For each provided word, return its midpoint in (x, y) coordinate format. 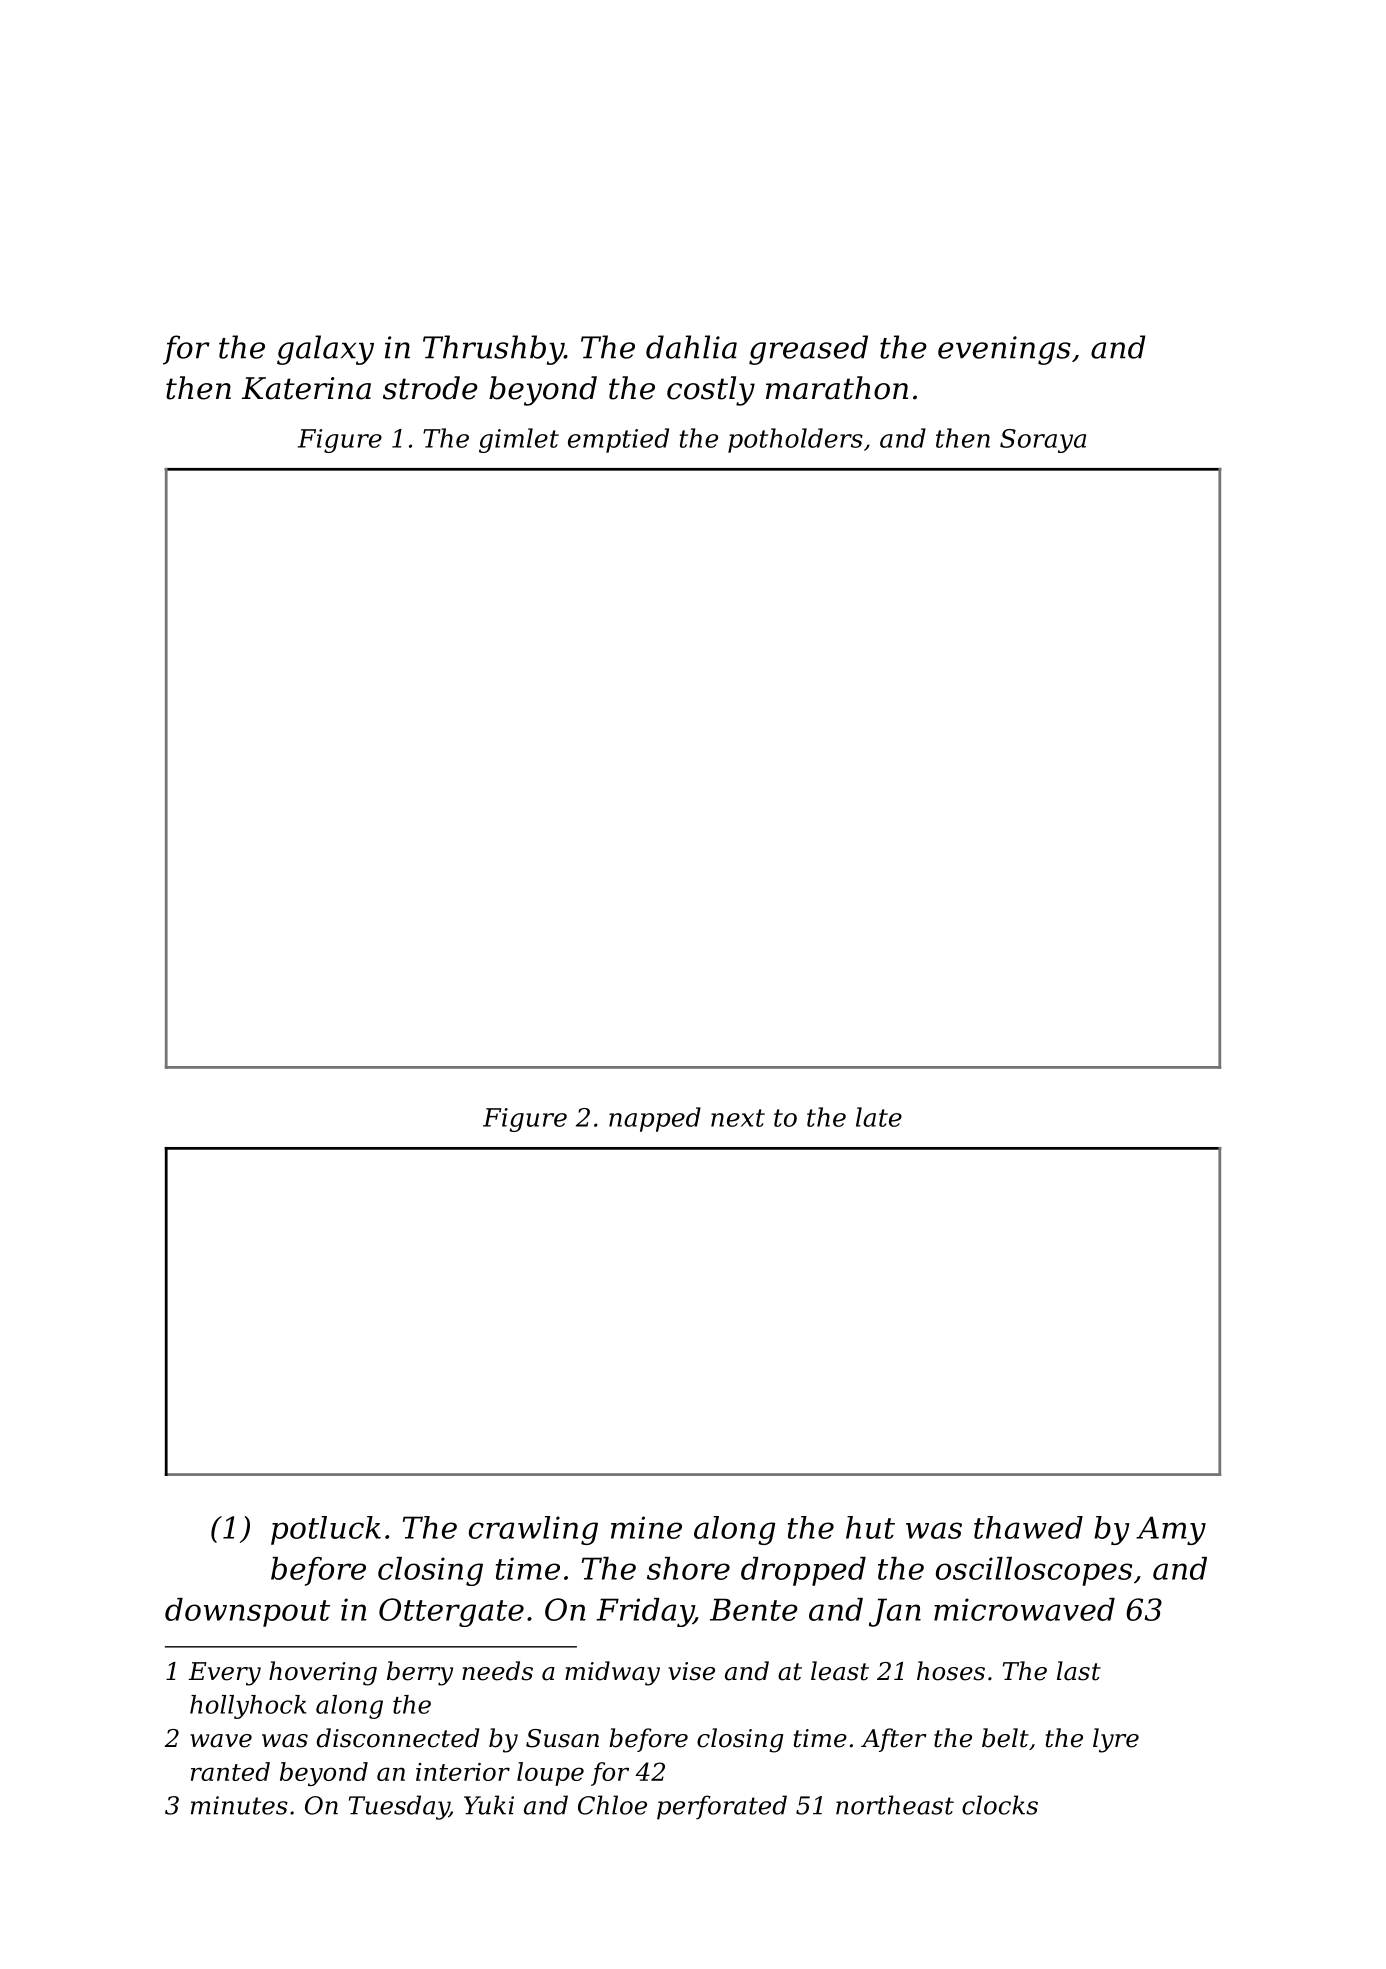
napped (655, 1119)
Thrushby (493, 350)
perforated (722, 1807)
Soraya (1043, 441)
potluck (326, 1530)
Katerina (306, 388)
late (879, 1117)
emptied (618, 440)
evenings (1004, 350)
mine (646, 1527)
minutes (239, 1805)
